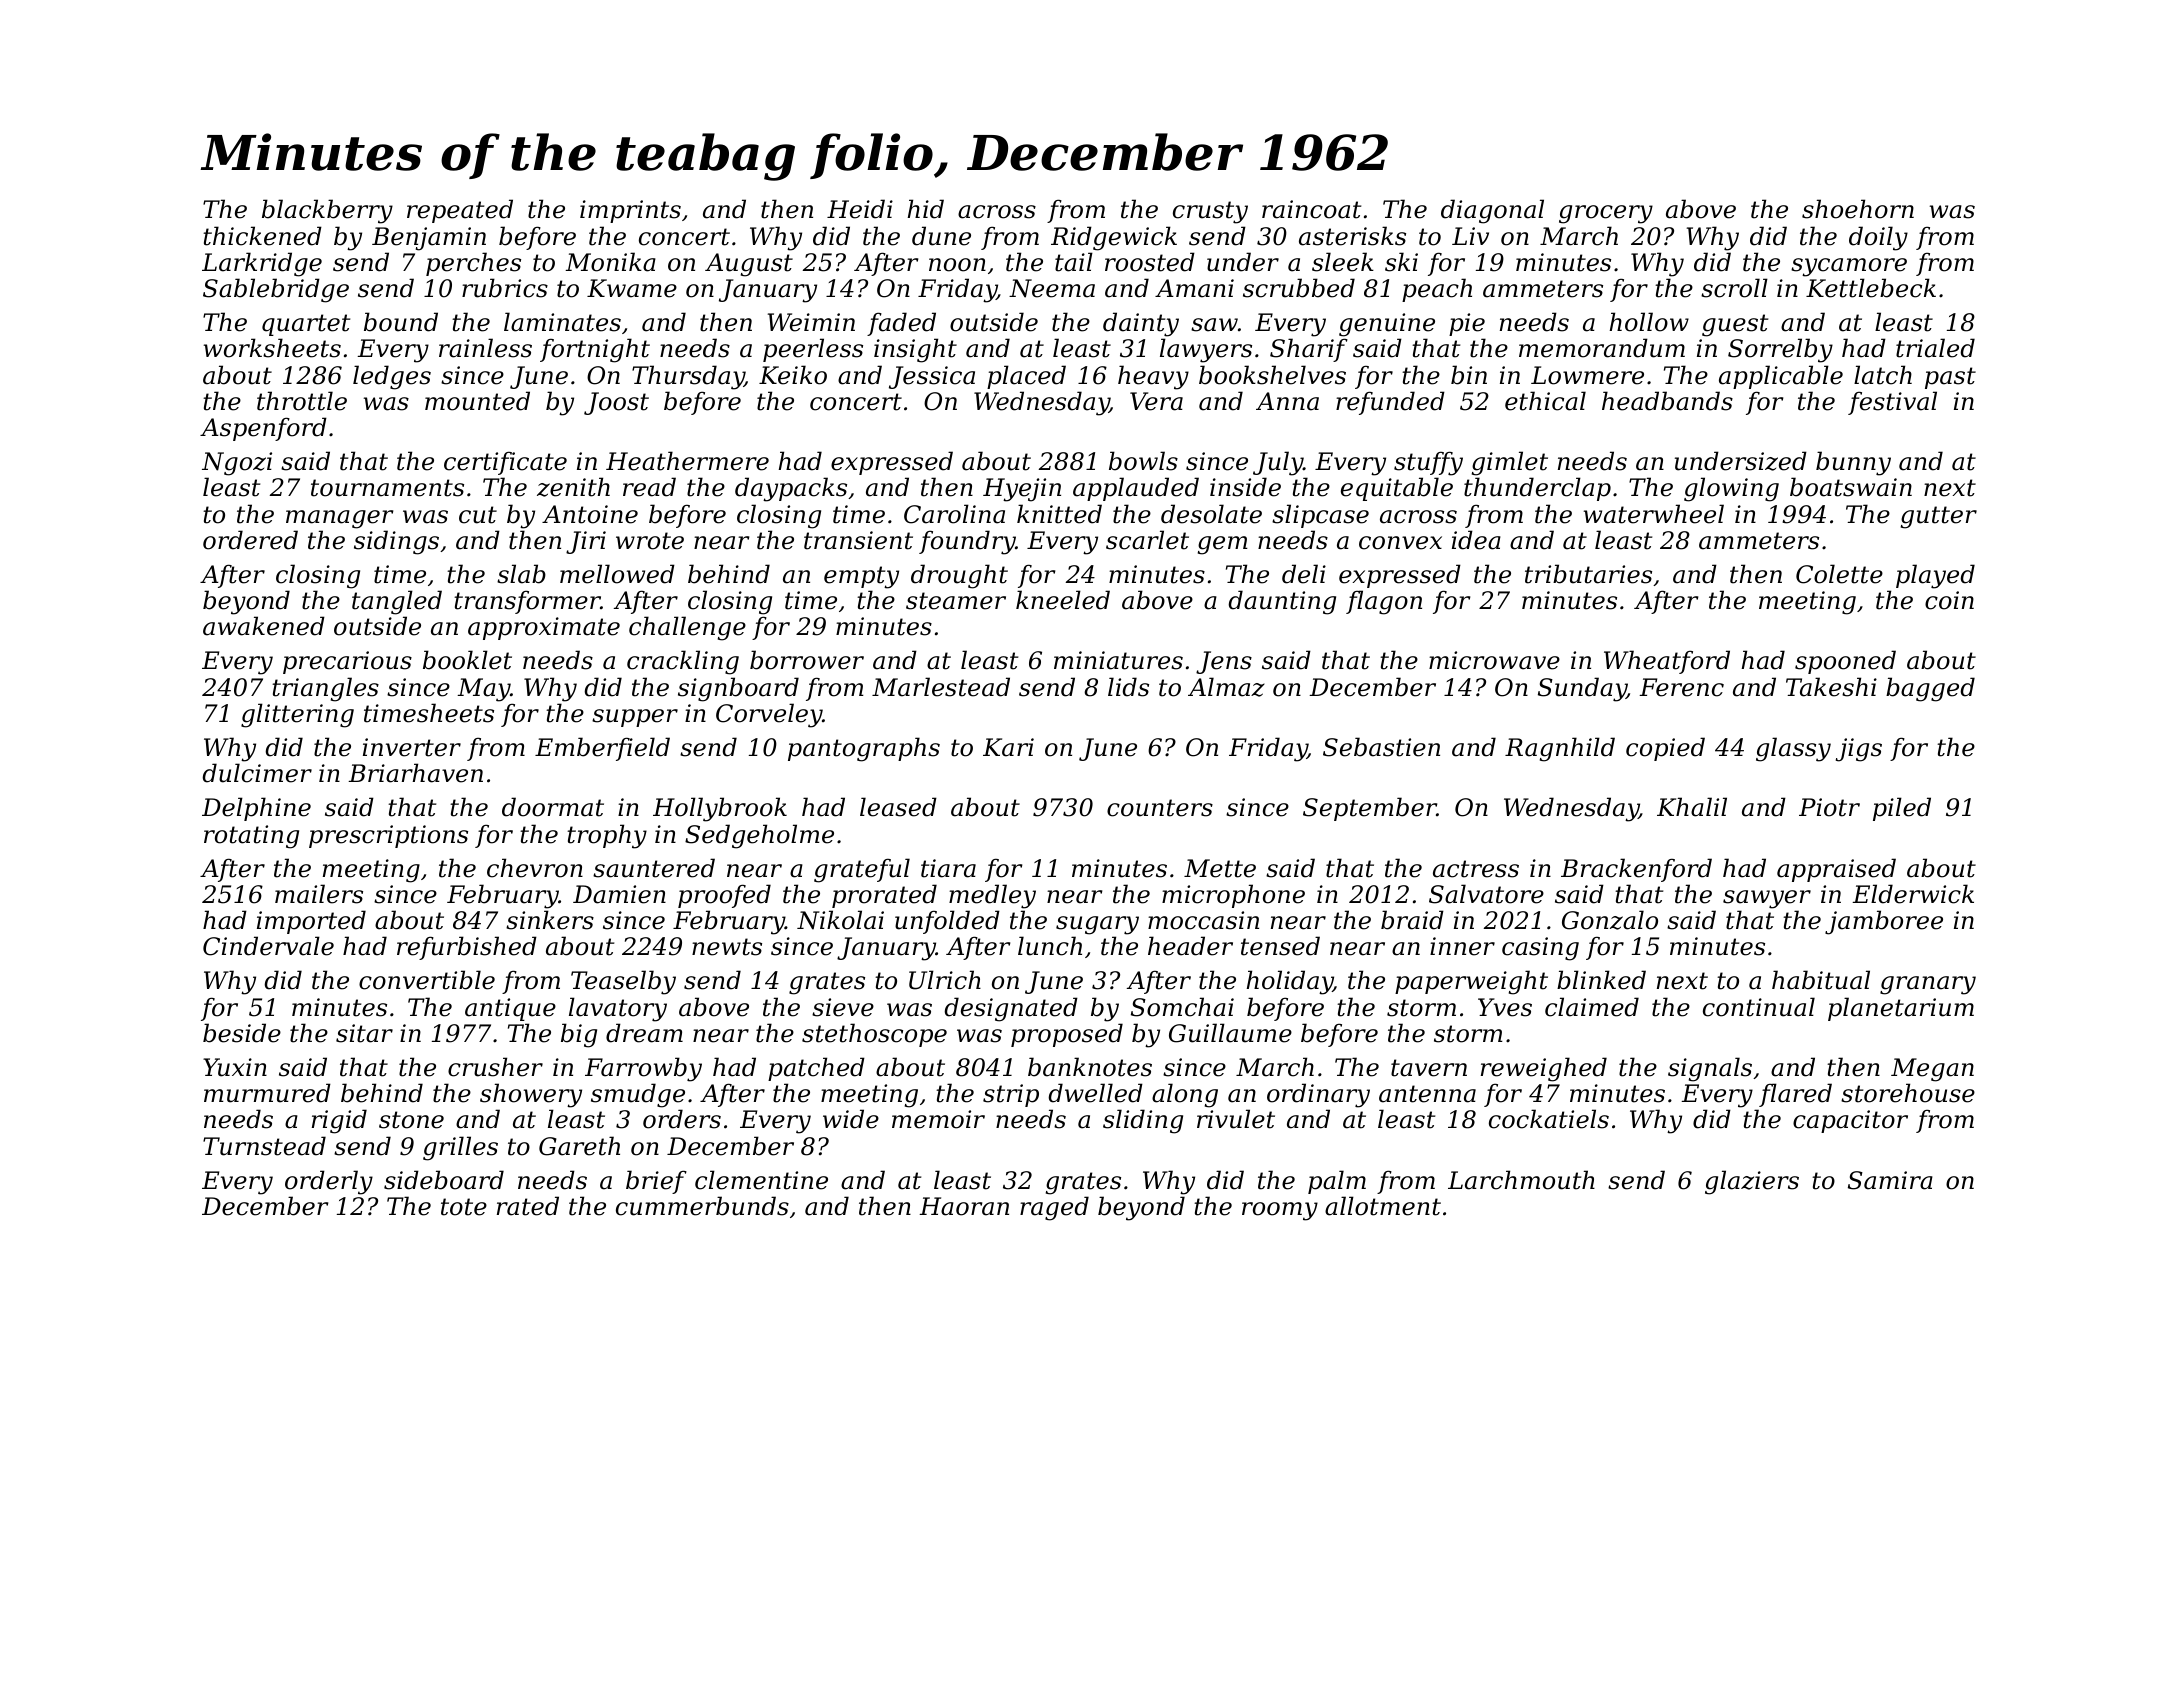 The width and height of the image is (2178, 1683). I want to click on claimed, so click(1592, 1007).
